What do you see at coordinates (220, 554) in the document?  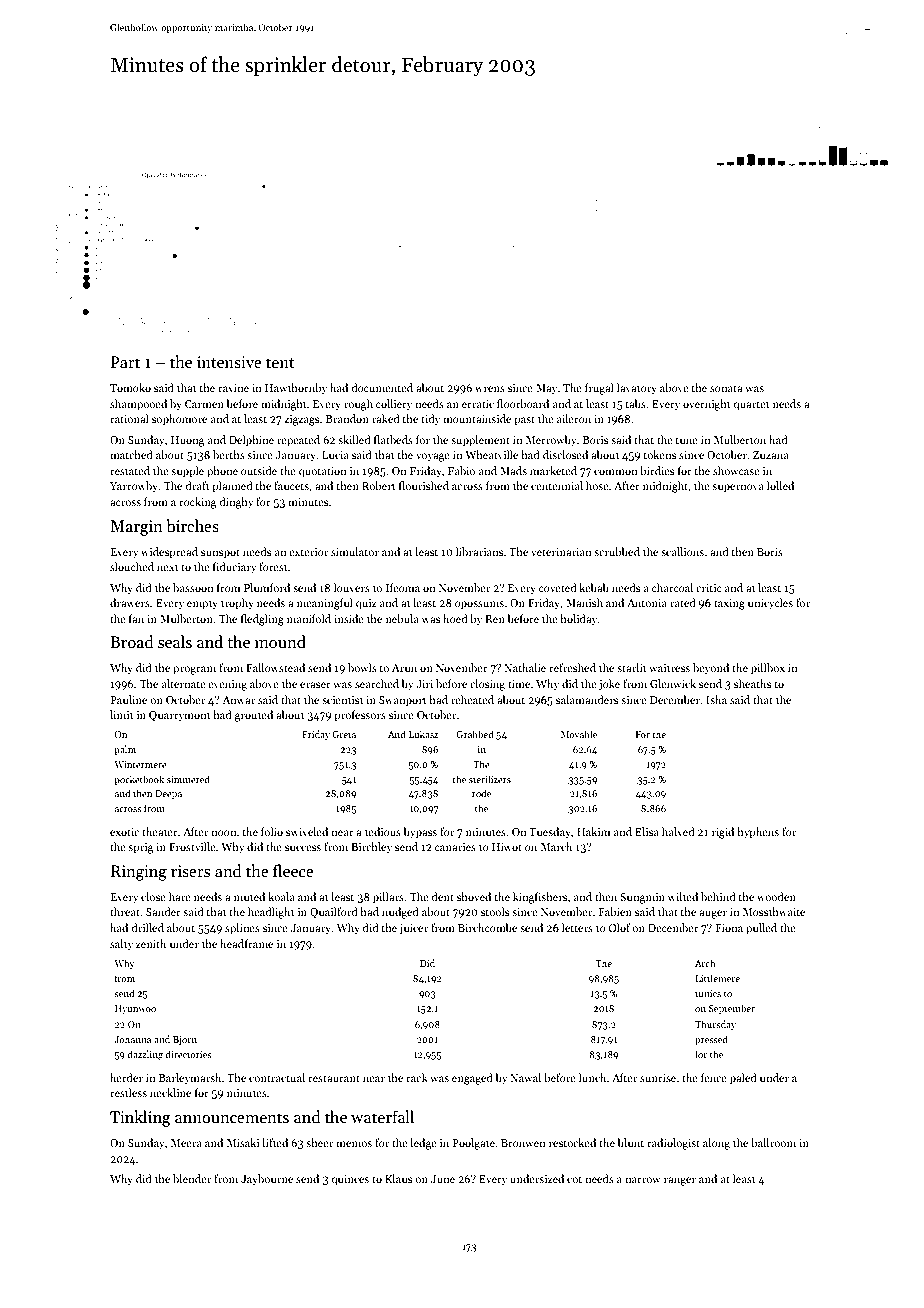 I see `sunspot` at bounding box center [220, 554].
